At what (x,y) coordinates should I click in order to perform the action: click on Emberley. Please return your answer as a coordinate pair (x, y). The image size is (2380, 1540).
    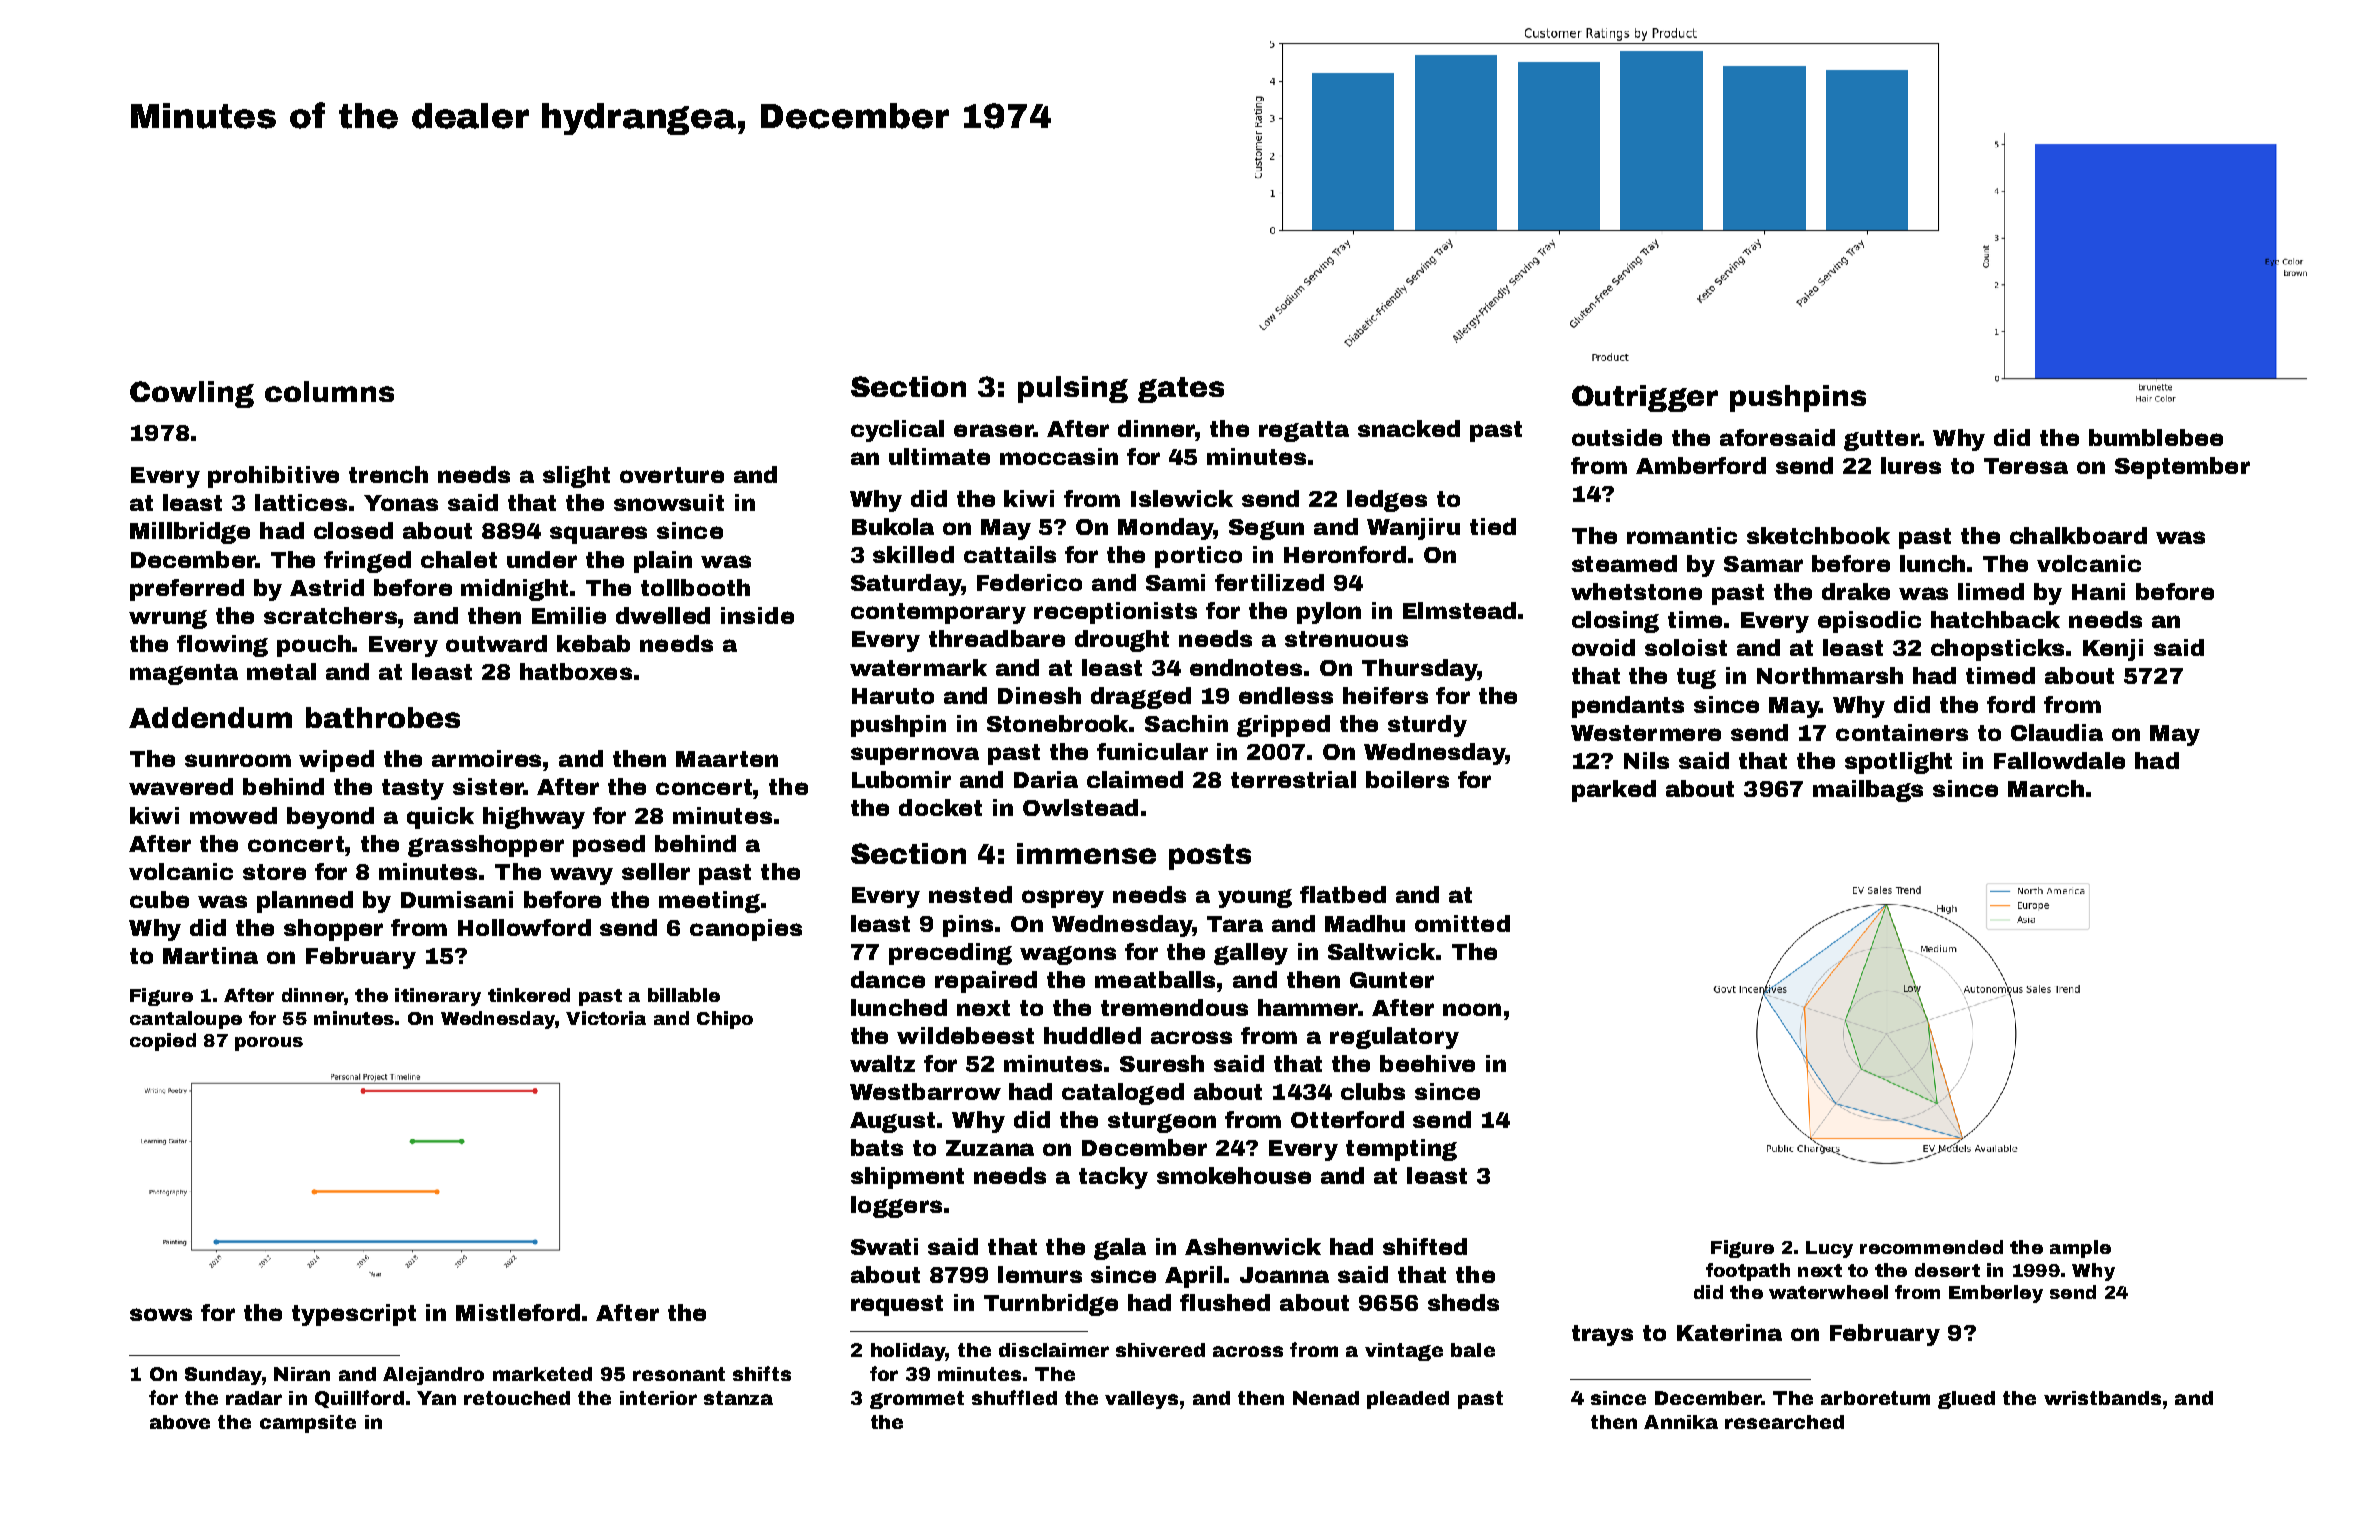
    Looking at the image, I should click on (1996, 1294).
